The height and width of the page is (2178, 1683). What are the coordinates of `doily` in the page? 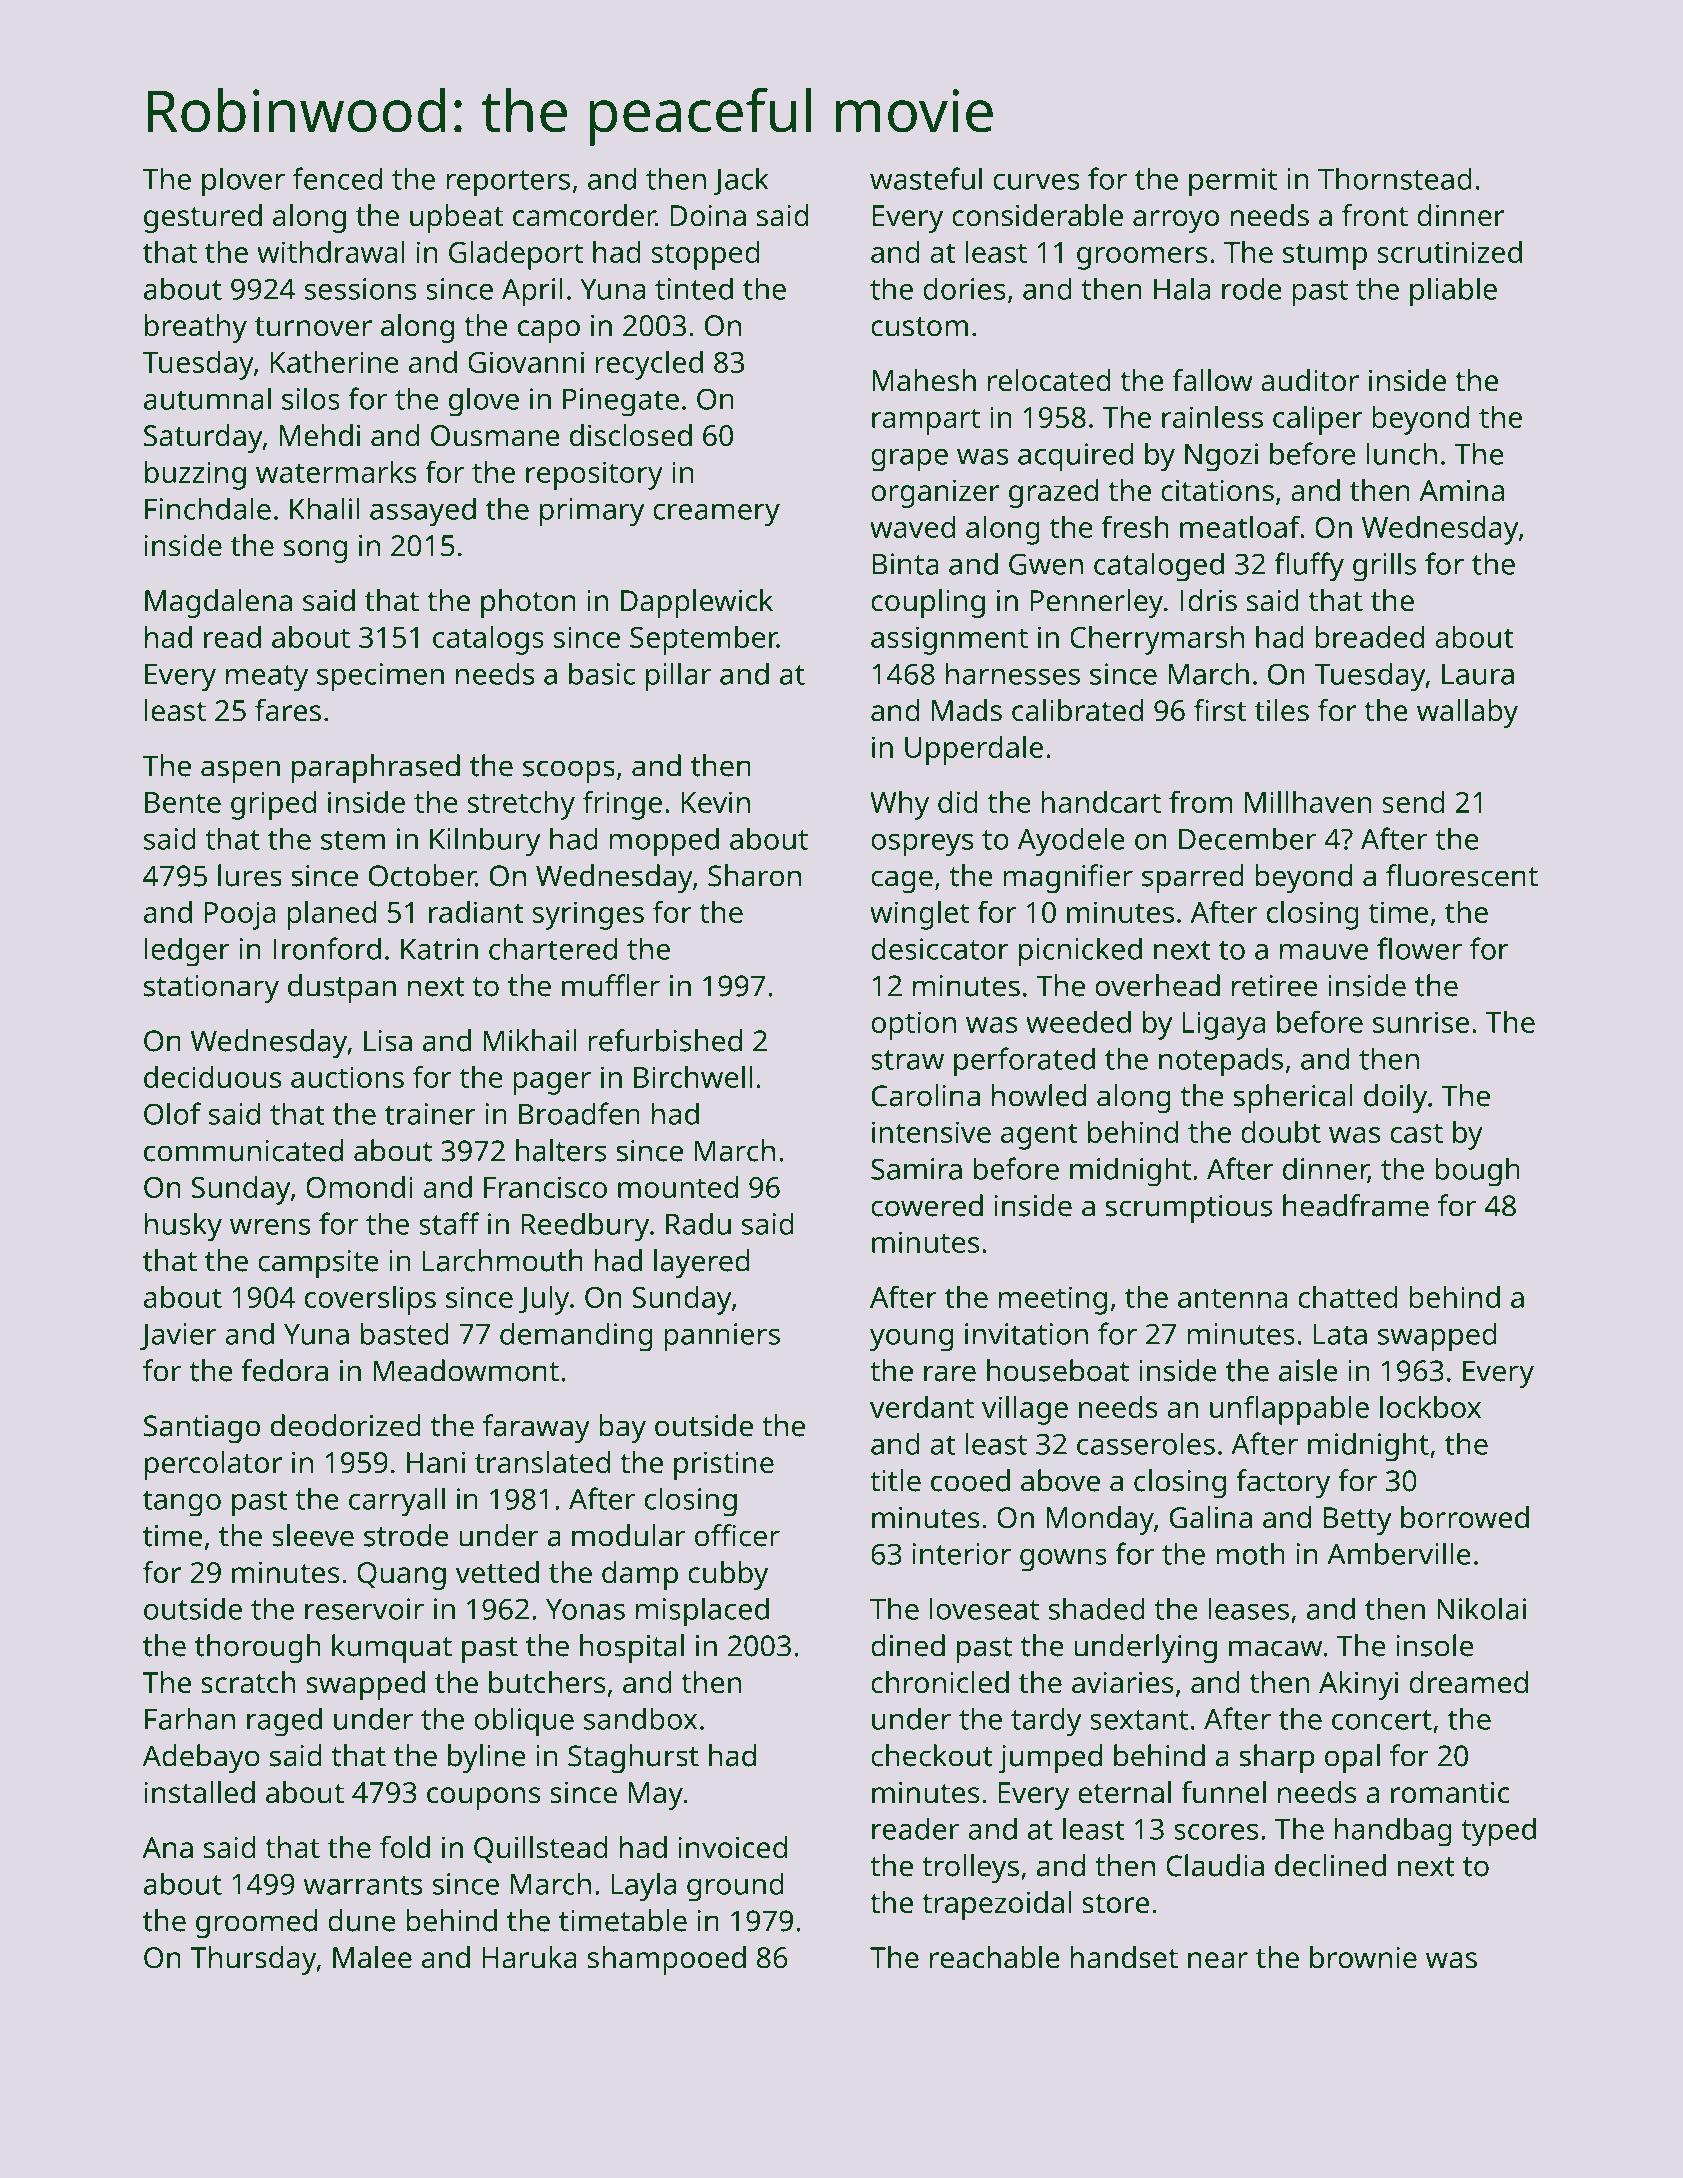 It's located at (1395, 1098).
